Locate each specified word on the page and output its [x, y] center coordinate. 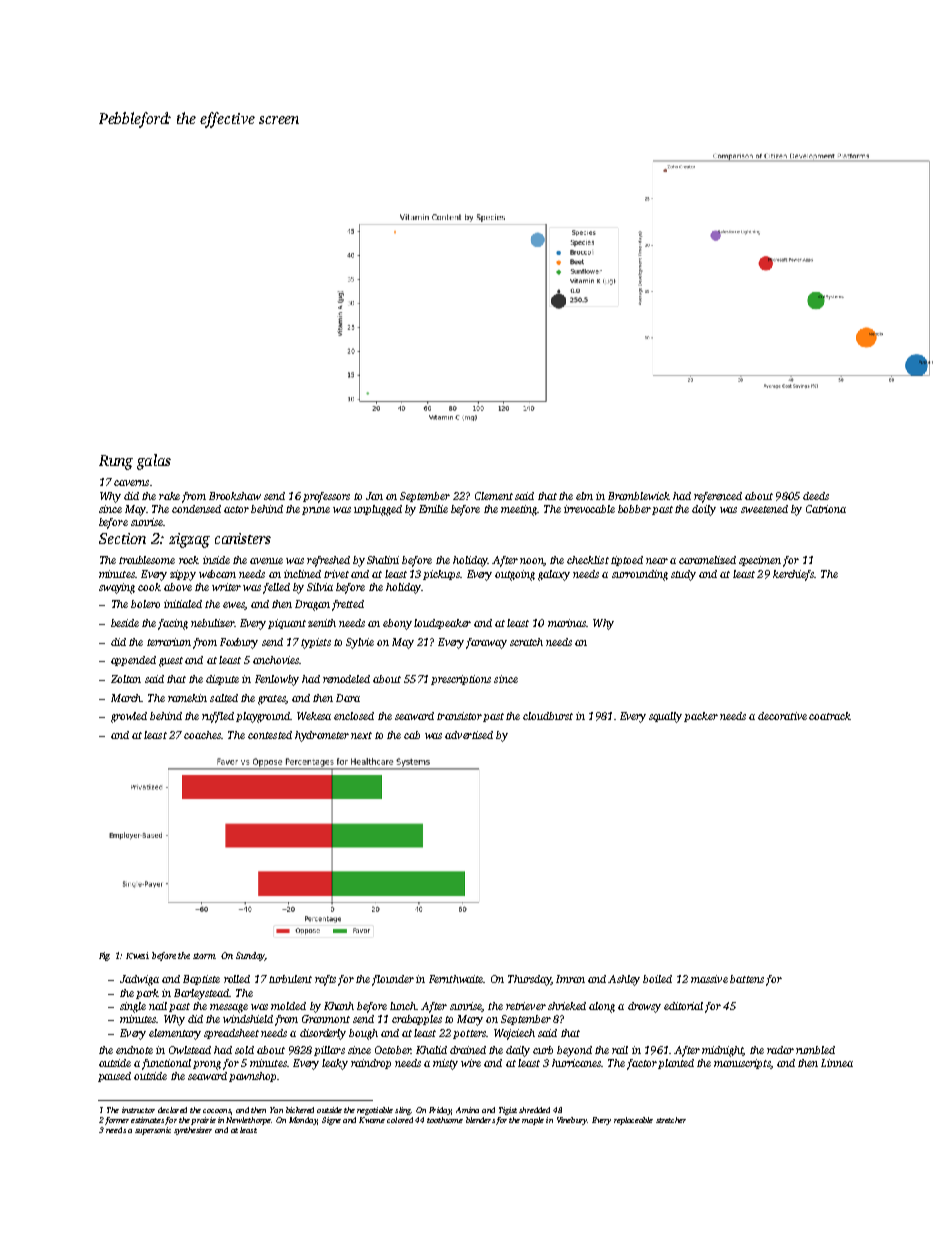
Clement [494, 496]
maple [533, 1121]
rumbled [815, 1050]
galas [154, 462]
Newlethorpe [248, 1121]
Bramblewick [639, 496]
